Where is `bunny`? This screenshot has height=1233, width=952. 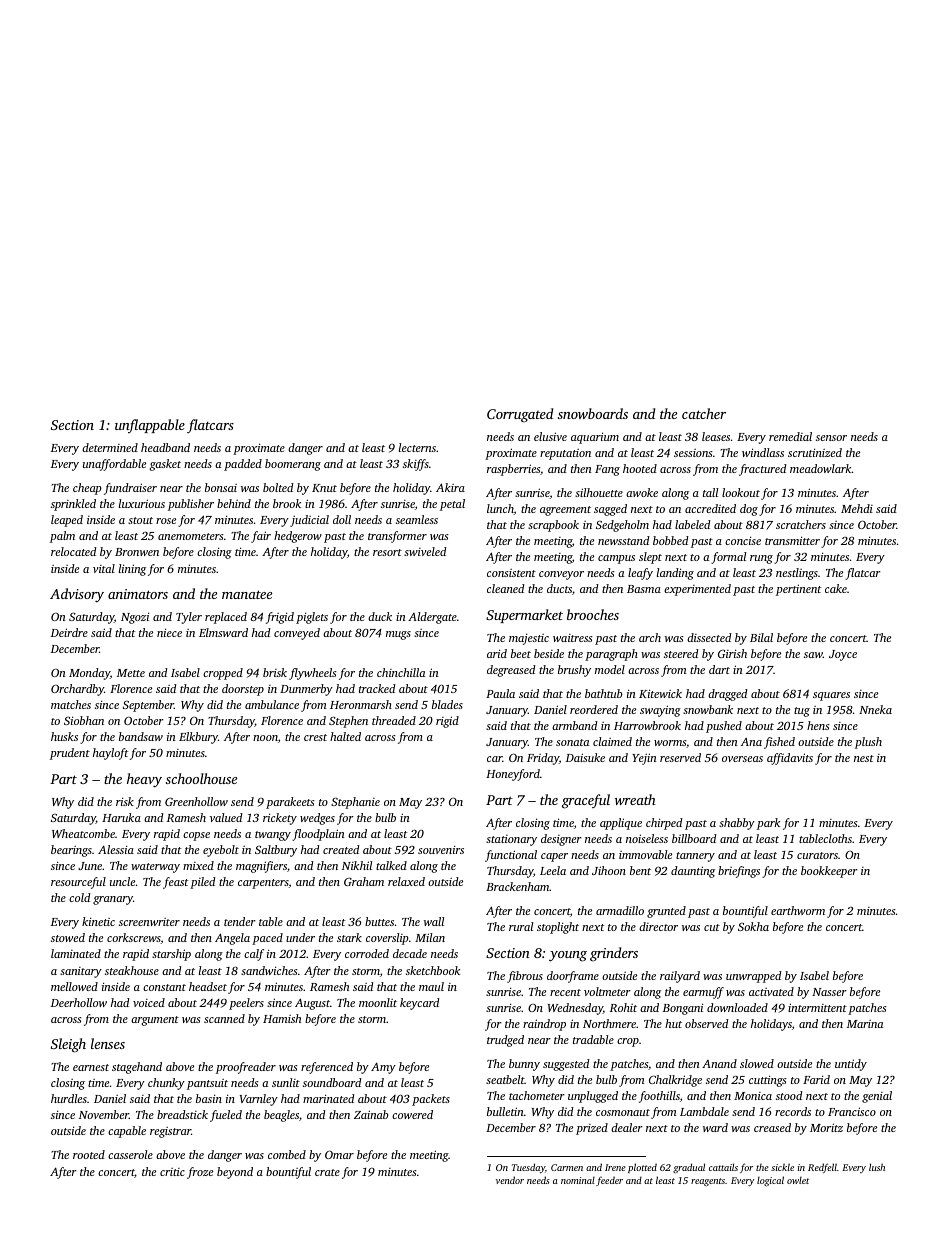 bunny is located at coordinates (524, 1065).
